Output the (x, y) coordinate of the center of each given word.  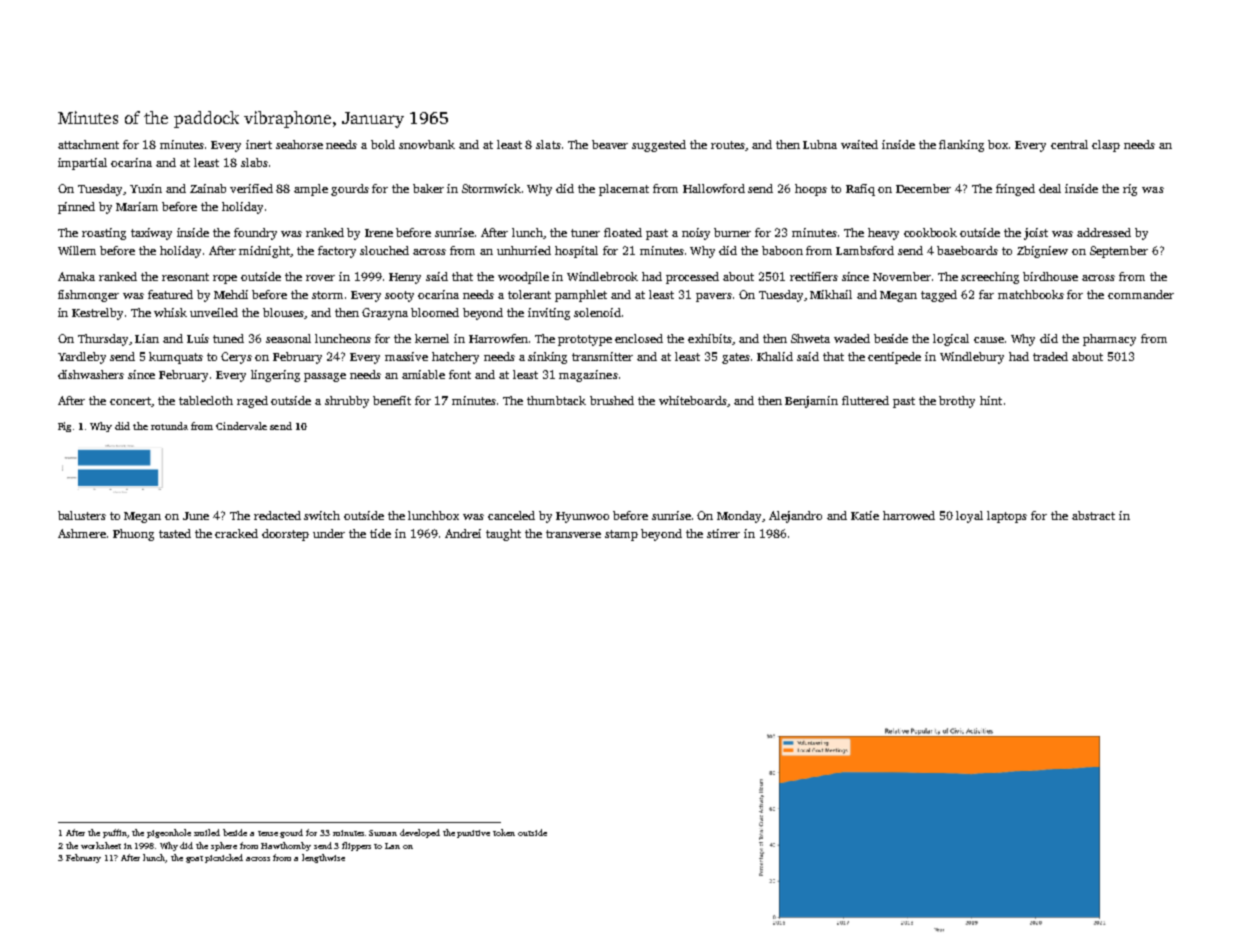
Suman (383, 833)
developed (420, 833)
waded (852, 338)
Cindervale (241, 426)
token (504, 832)
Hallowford (714, 188)
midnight (265, 252)
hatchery (455, 358)
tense (268, 833)
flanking (961, 146)
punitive (473, 834)
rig (1130, 190)
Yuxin (146, 188)
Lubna (820, 144)
